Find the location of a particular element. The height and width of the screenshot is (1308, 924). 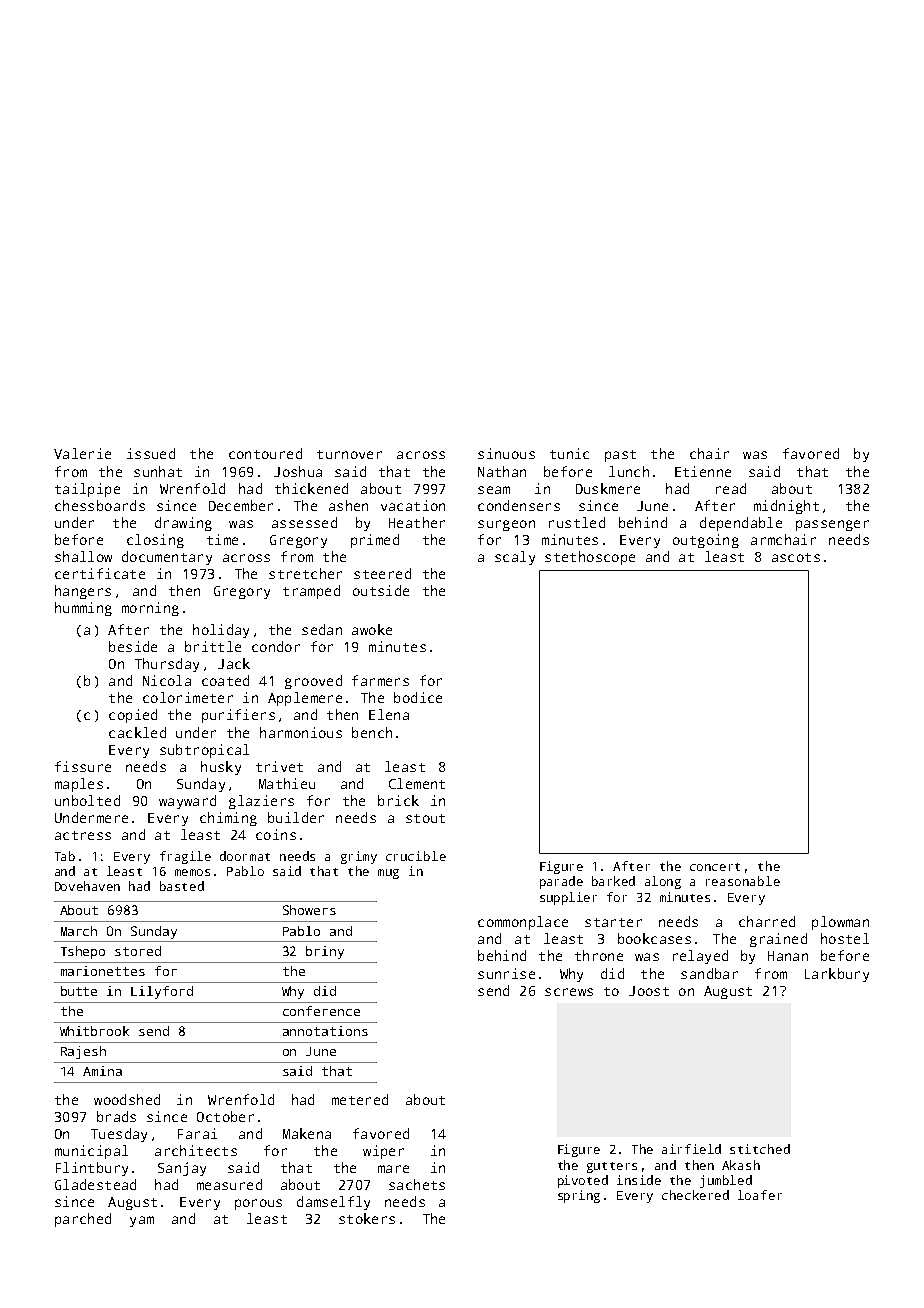

metered is located at coordinates (360, 1099).
